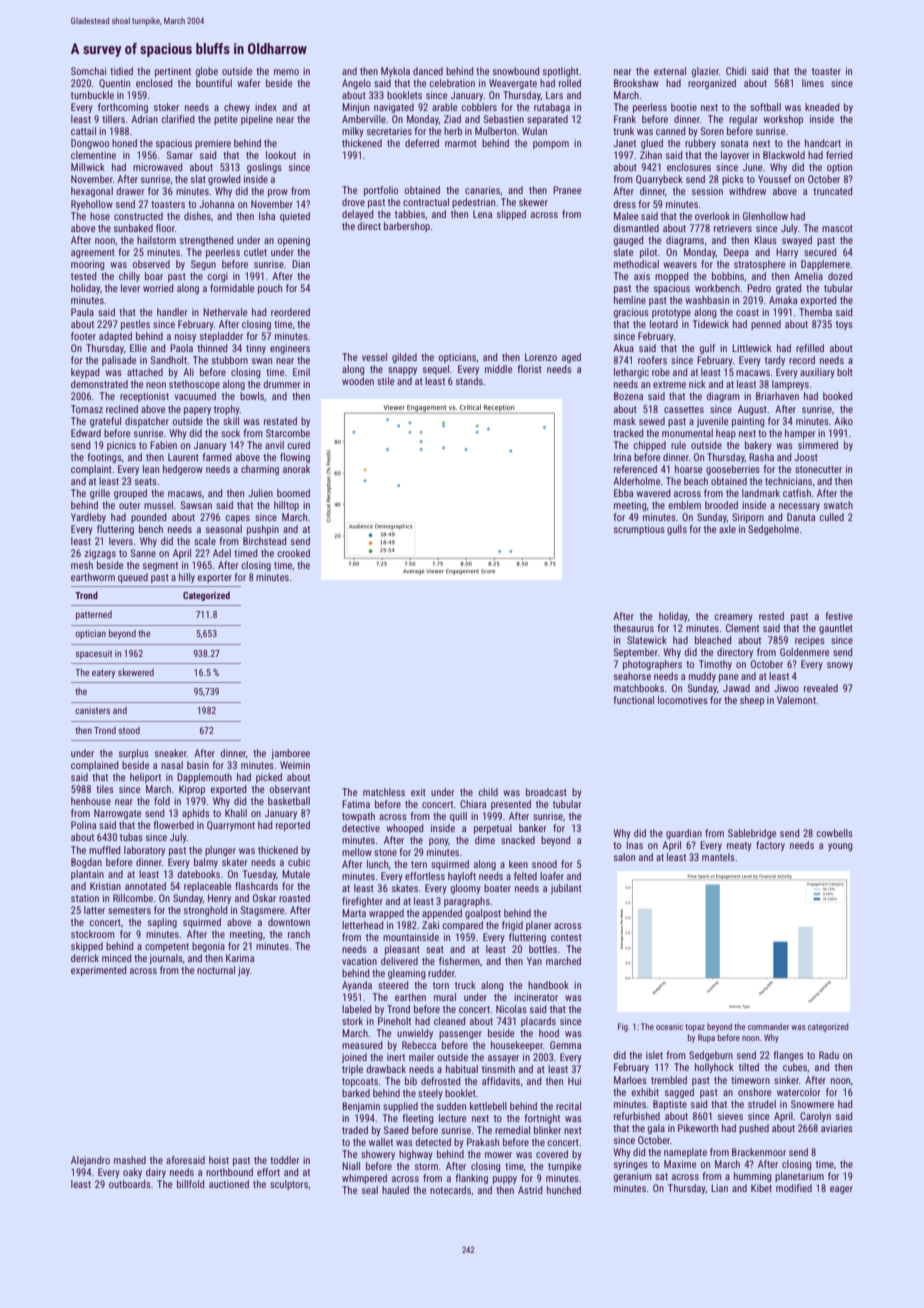  I want to click on gilded, so click(404, 358).
